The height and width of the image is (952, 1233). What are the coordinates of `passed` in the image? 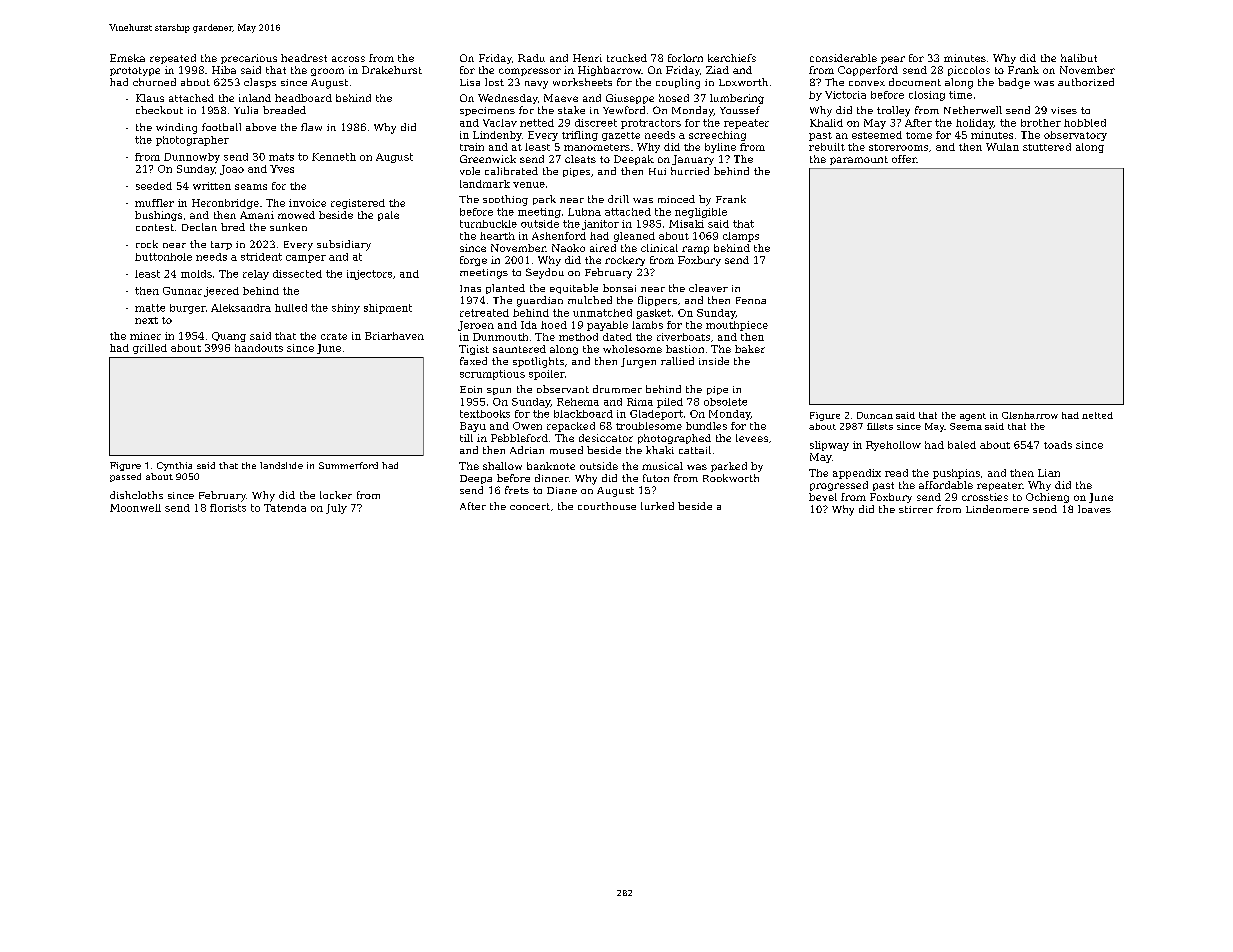 It's located at (125, 477).
